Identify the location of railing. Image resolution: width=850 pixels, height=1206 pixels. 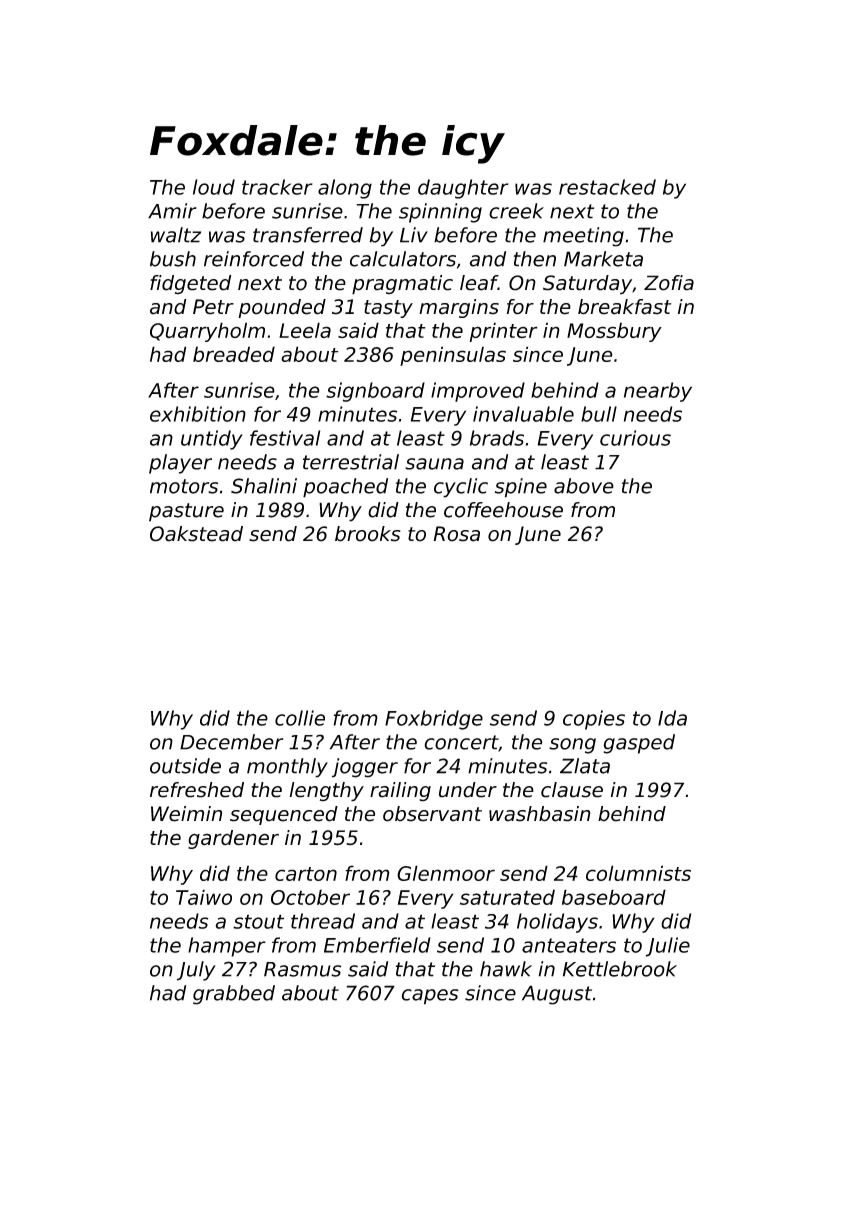
(400, 792).
